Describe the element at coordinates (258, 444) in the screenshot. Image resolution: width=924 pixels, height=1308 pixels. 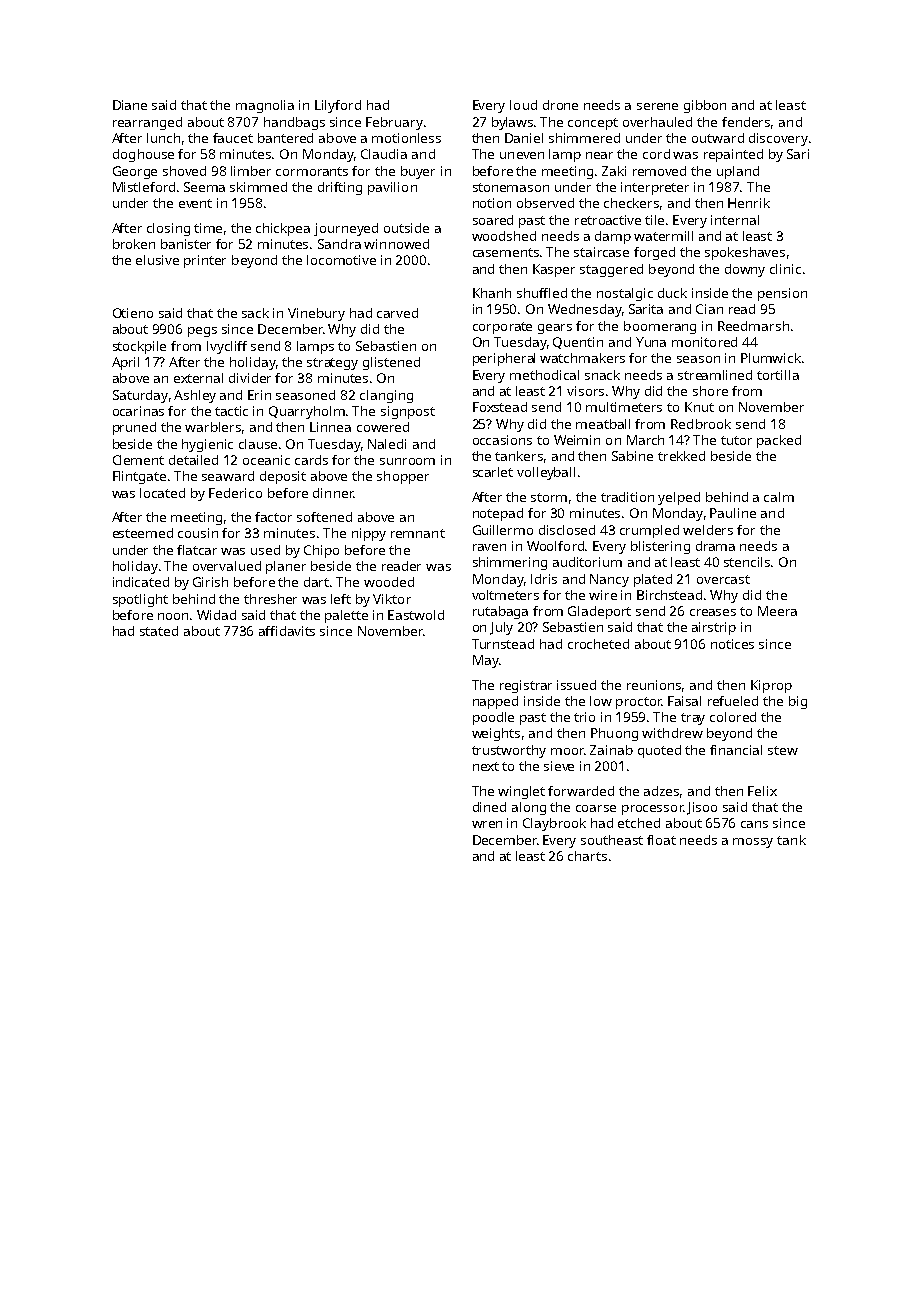
I see `clause` at that location.
